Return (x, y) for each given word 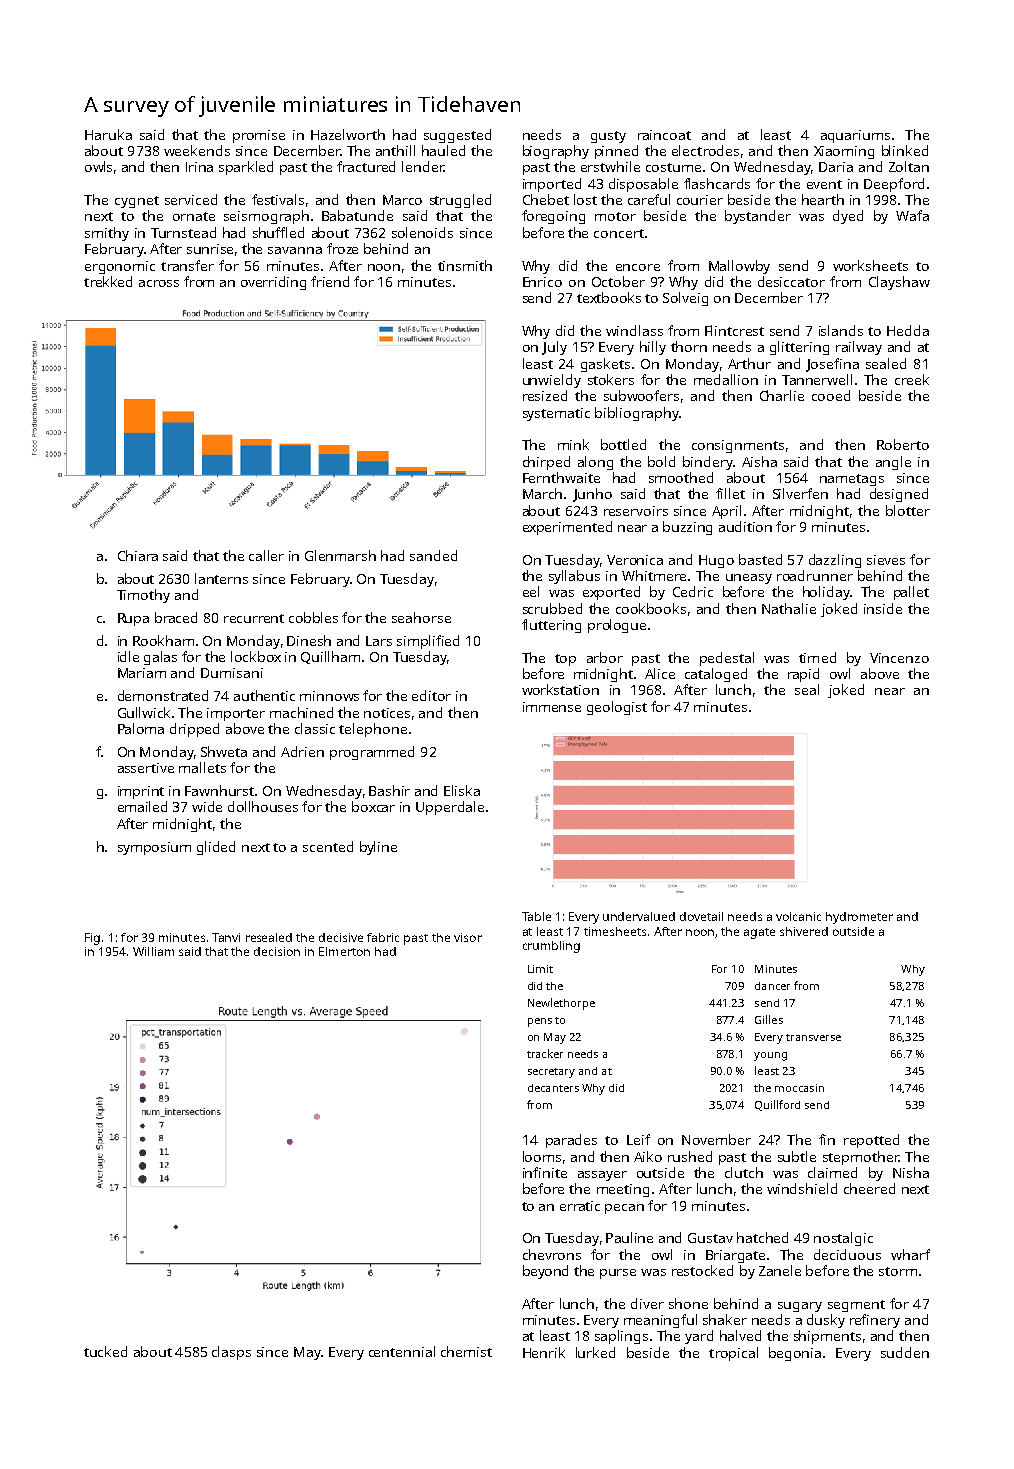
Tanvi (226, 937)
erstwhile (610, 166)
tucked (105, 1351)
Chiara (138, 555)
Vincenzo (899, 658)
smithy (107, 234)
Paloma (141, 728)
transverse (813, 1037)
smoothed (681, 477)
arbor (605, 657)
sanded (433, 555)
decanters (553, 1088)
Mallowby (739, 267)
